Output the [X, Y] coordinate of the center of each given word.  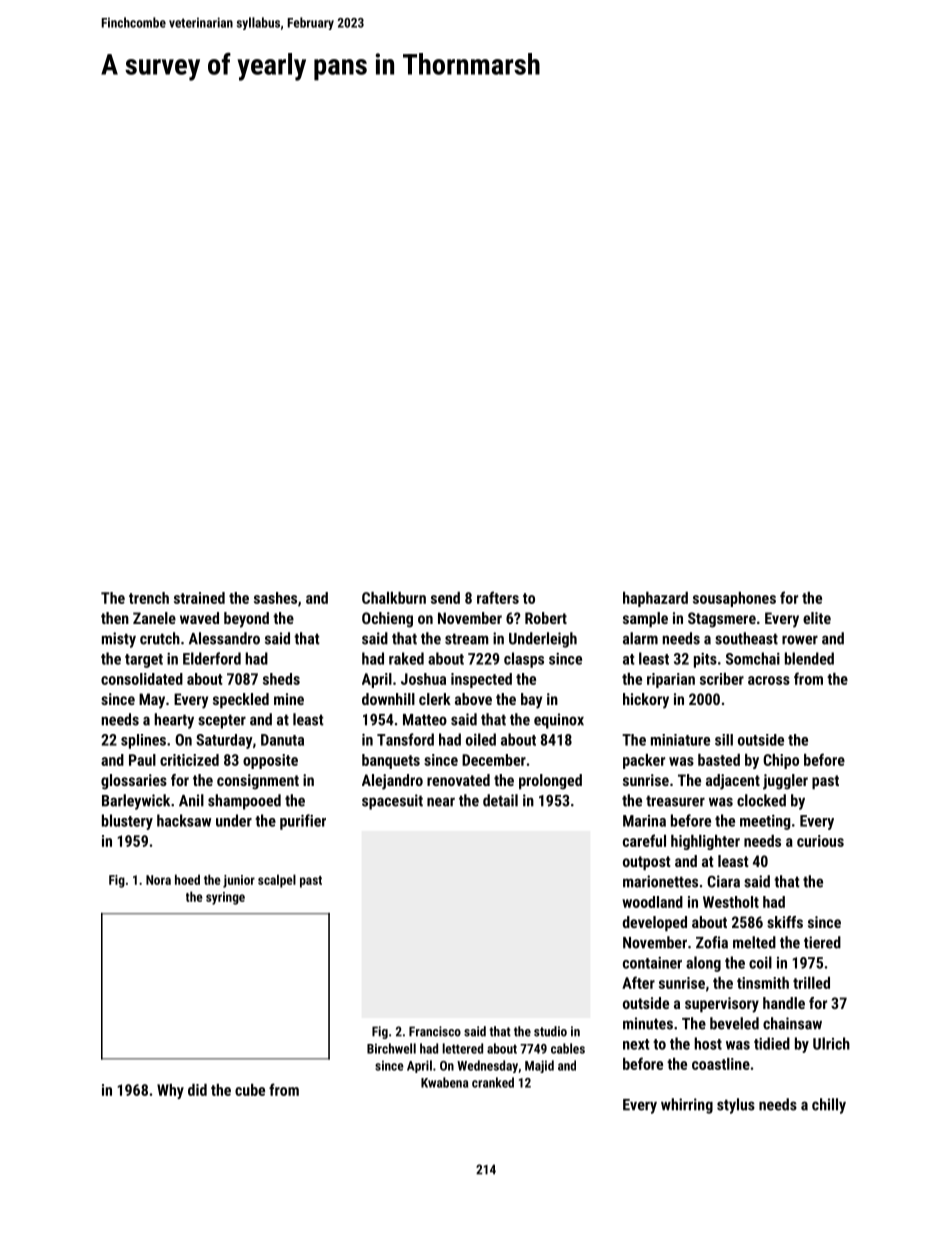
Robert [546, 618]
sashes [275, 598]
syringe [225, 898]
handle [784, 1003]
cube [250, 1090]
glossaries [134, 782]
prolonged [550, 782]
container [652, 963]
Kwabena [444, 1082]
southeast [746, 638]
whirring [687, 1106]
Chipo [781, 761]
